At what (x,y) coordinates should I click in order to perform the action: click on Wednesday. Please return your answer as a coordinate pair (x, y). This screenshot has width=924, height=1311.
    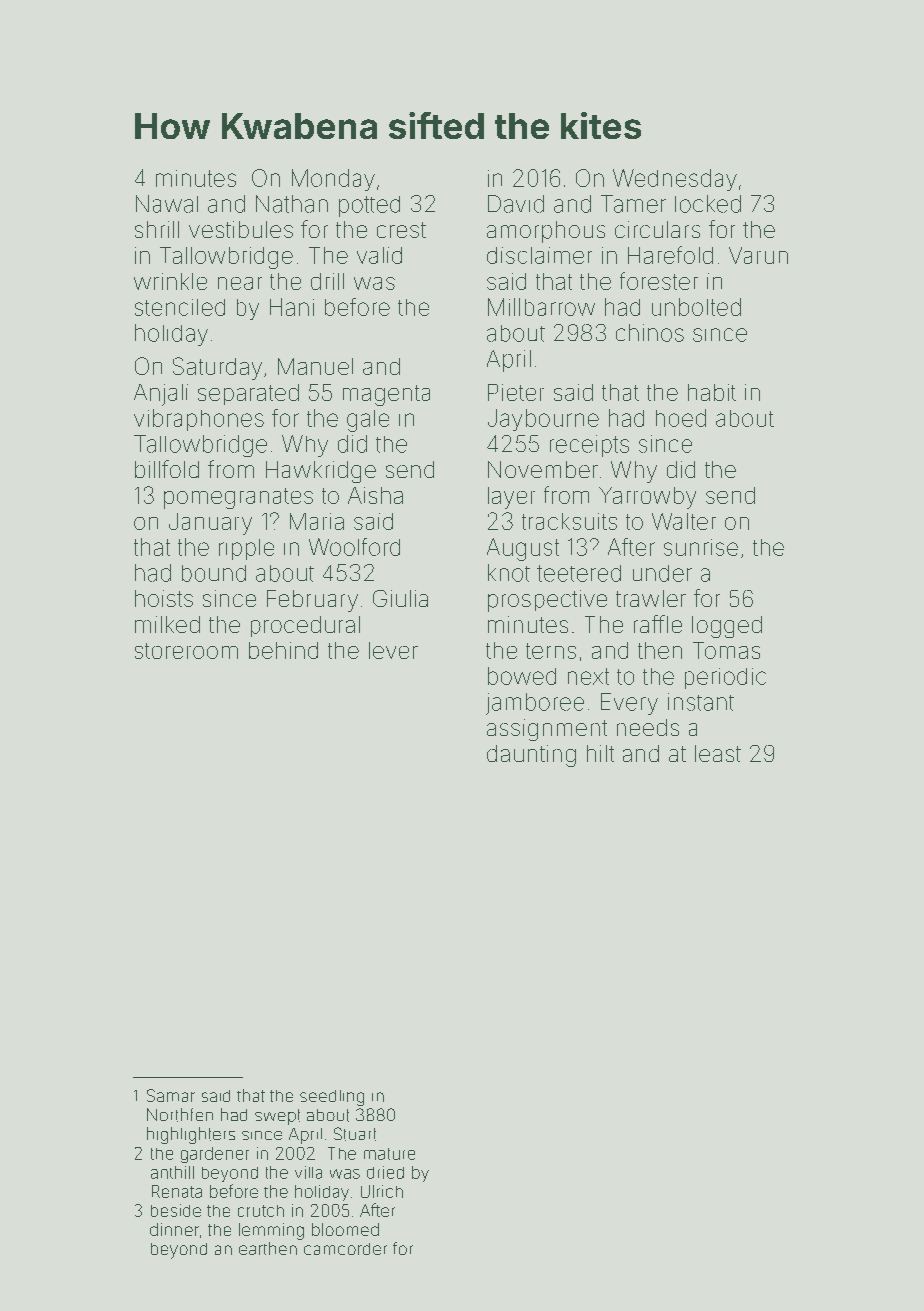
    Looking at the image, I should click on (675, 180).
